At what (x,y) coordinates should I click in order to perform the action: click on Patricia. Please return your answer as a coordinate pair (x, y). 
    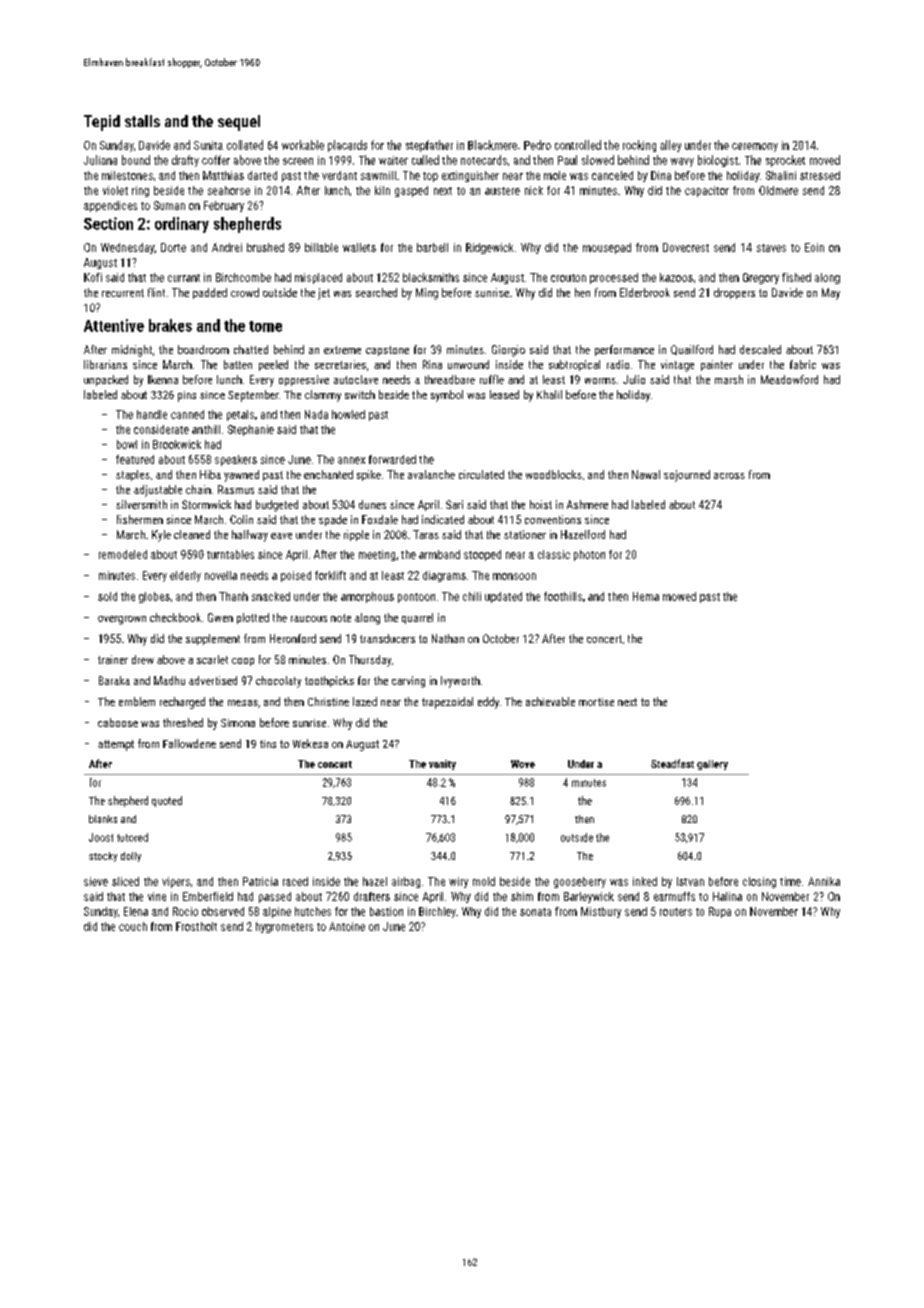
    Looking at the image, I should click on (260, 881).
